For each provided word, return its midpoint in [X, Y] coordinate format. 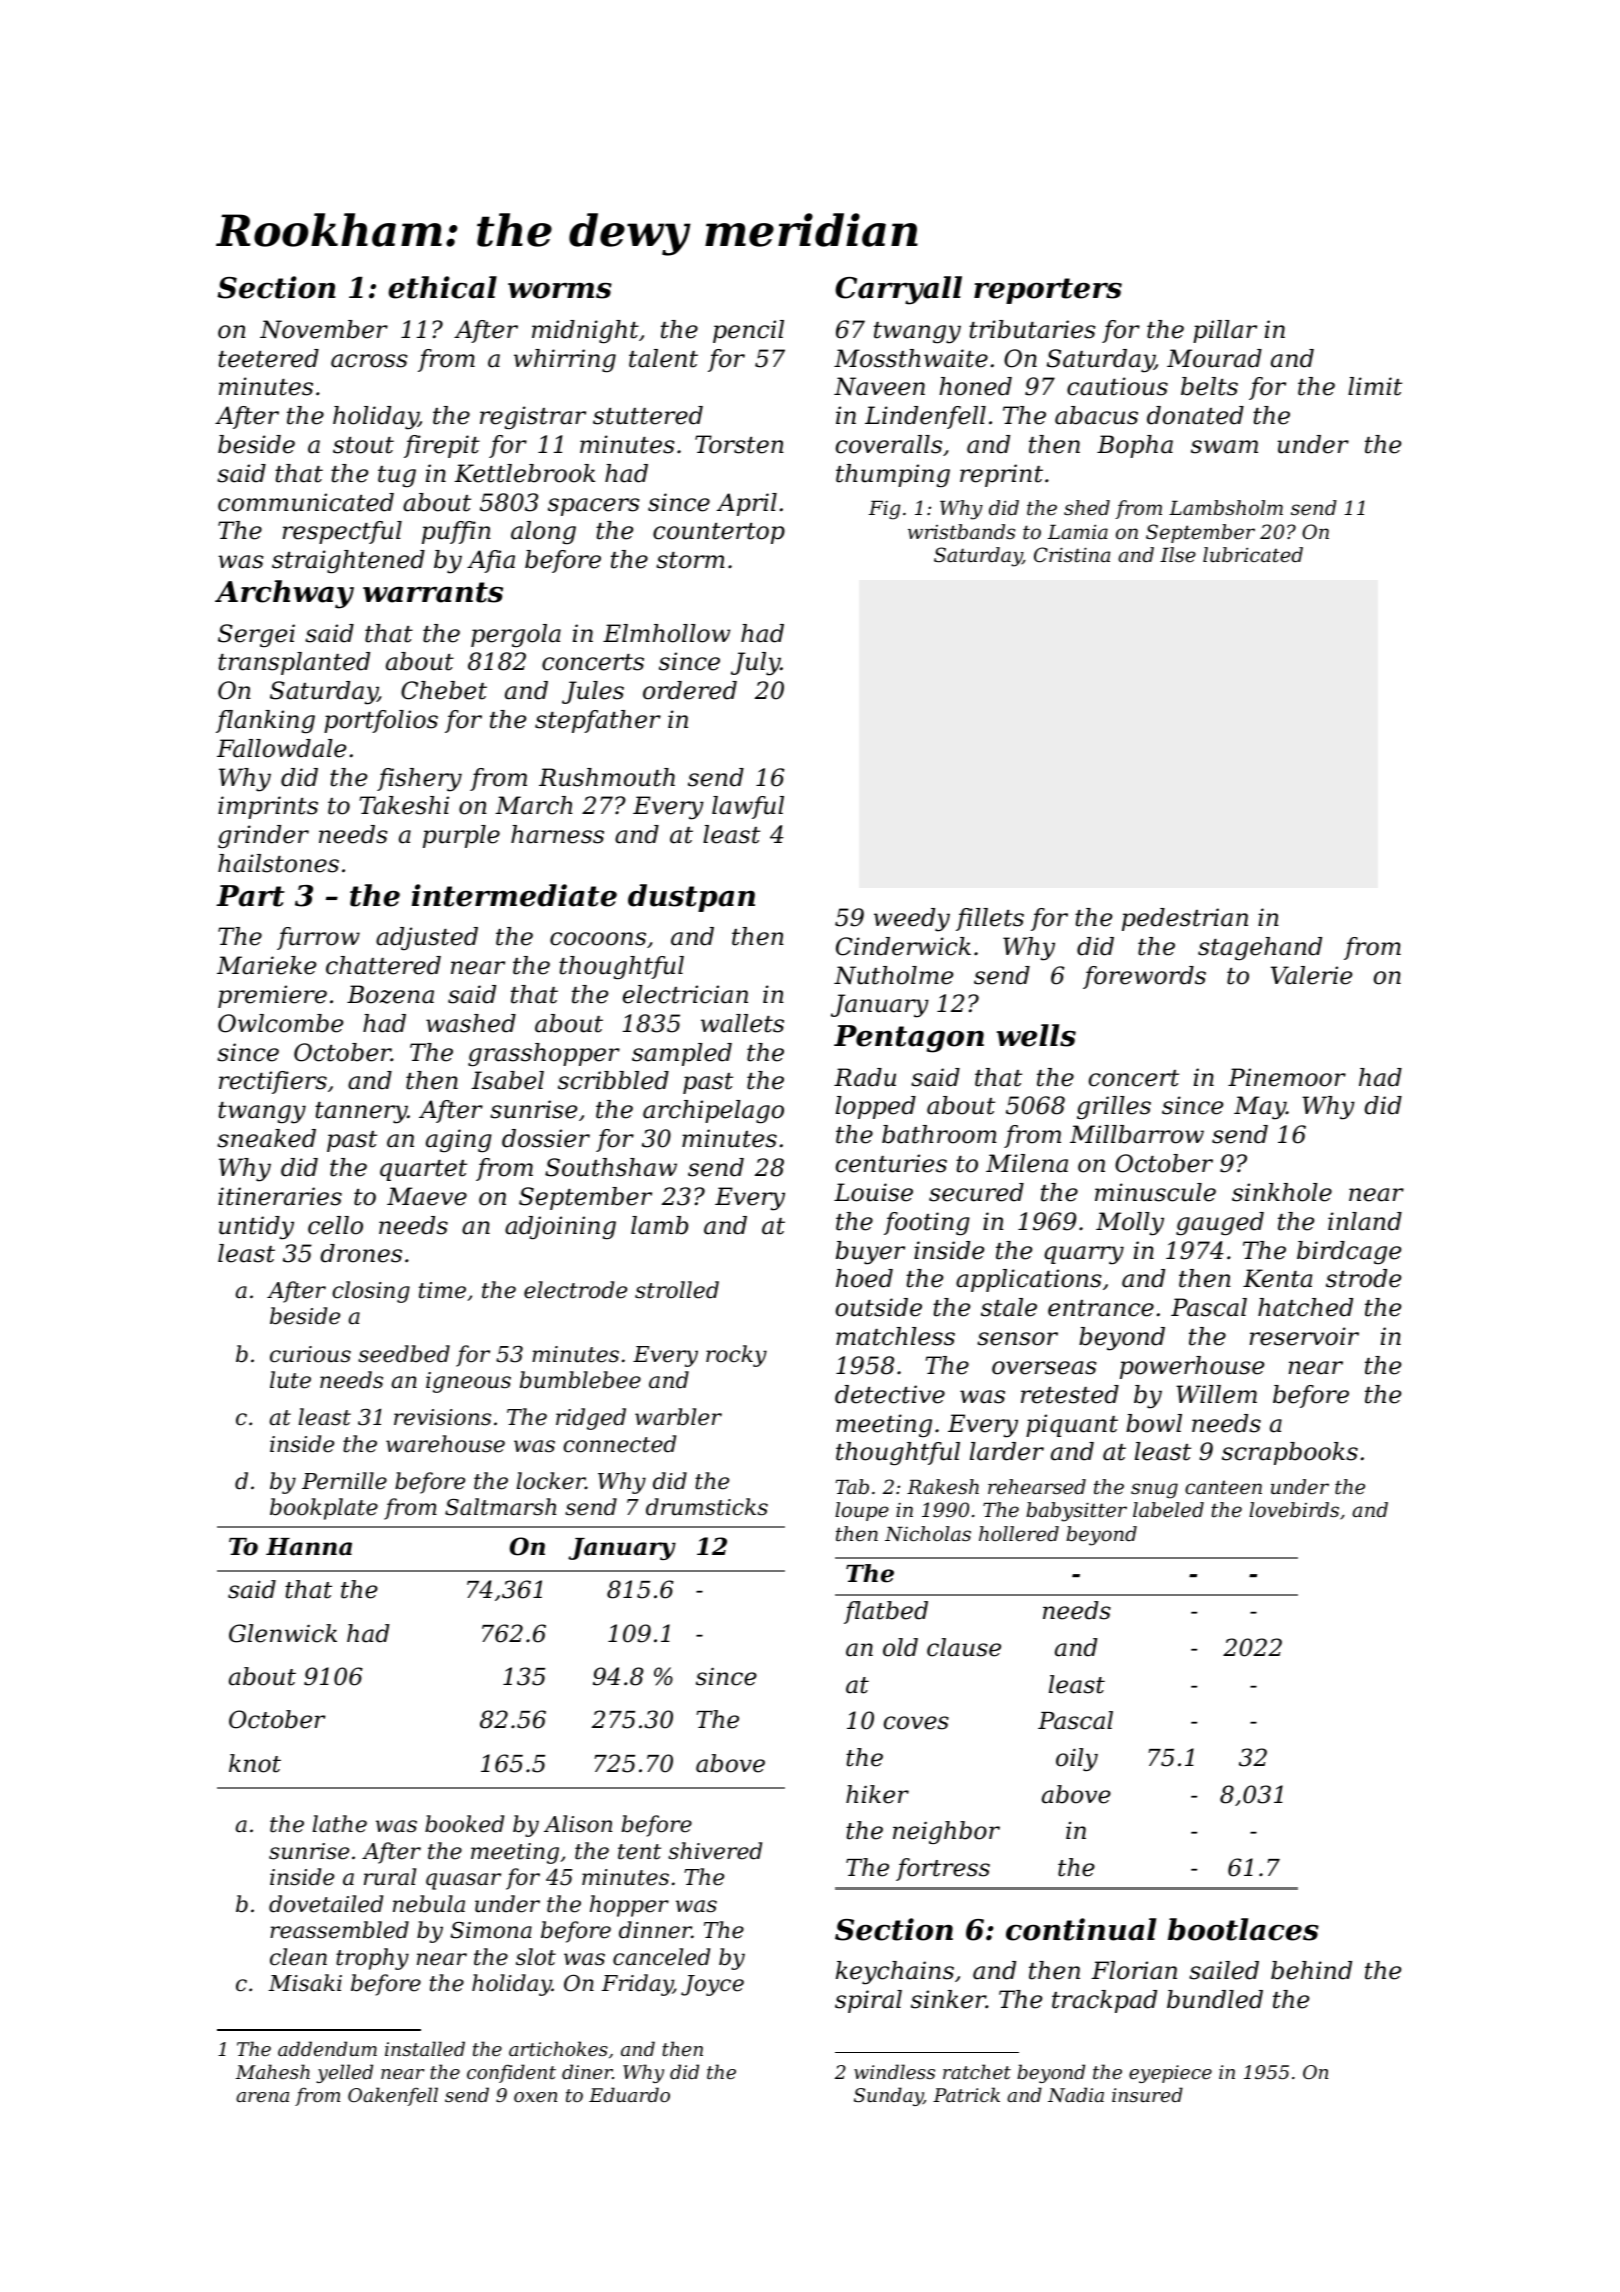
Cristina [1072, 555]
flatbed [886, 1612]
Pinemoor [1287, 1077]
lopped [876, 1107]
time [442, 1290]
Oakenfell [393, 2096]
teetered [268, 358]
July [755, 664]
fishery [419, 780]
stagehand [1260, 949]
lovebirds [1294, 1510]
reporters [1048, 291]
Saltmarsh [500, 1507]
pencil [748, 331]
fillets [990, 919]
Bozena [390, 994]
